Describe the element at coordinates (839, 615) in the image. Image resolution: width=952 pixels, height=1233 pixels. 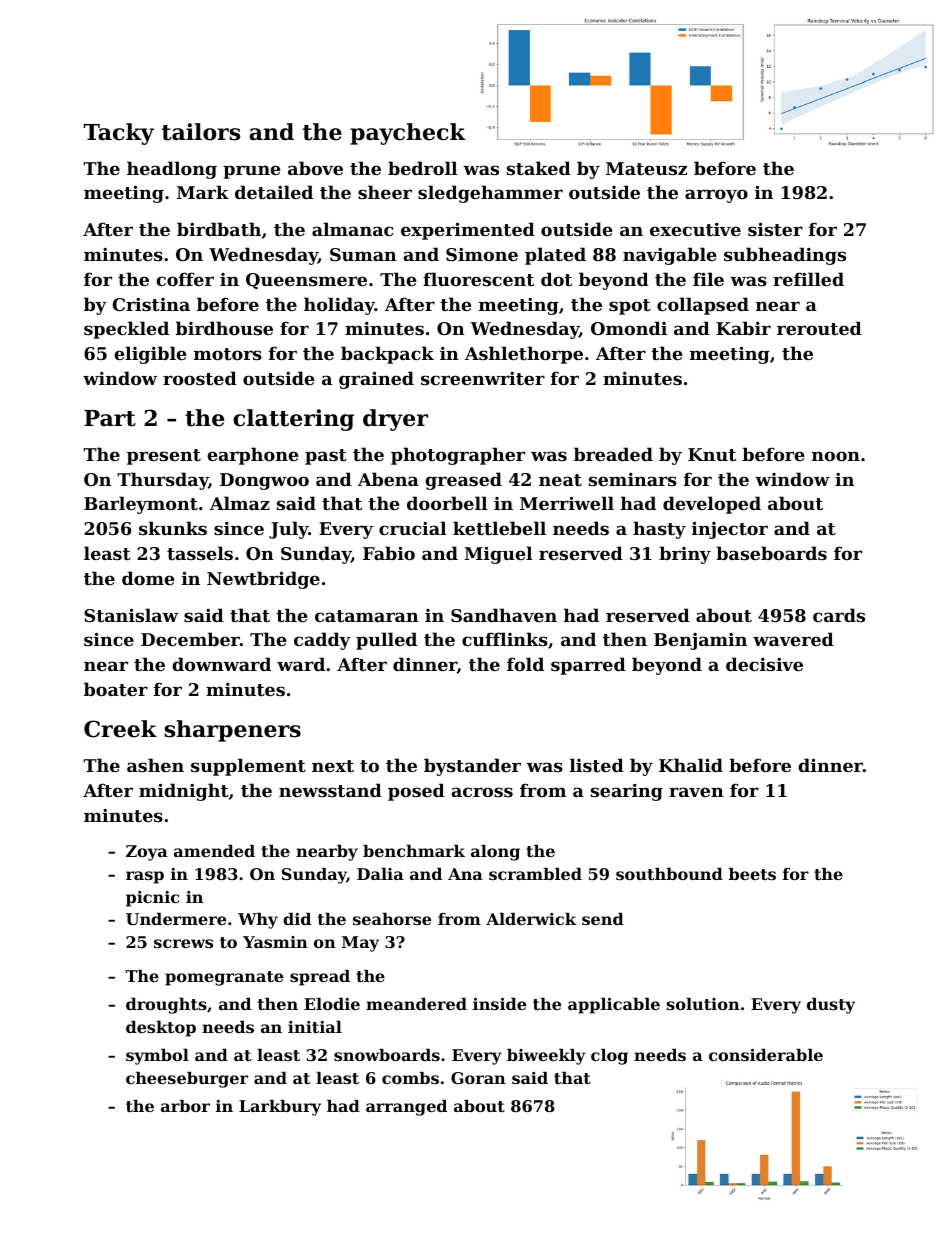
I see `cards` at that location.
